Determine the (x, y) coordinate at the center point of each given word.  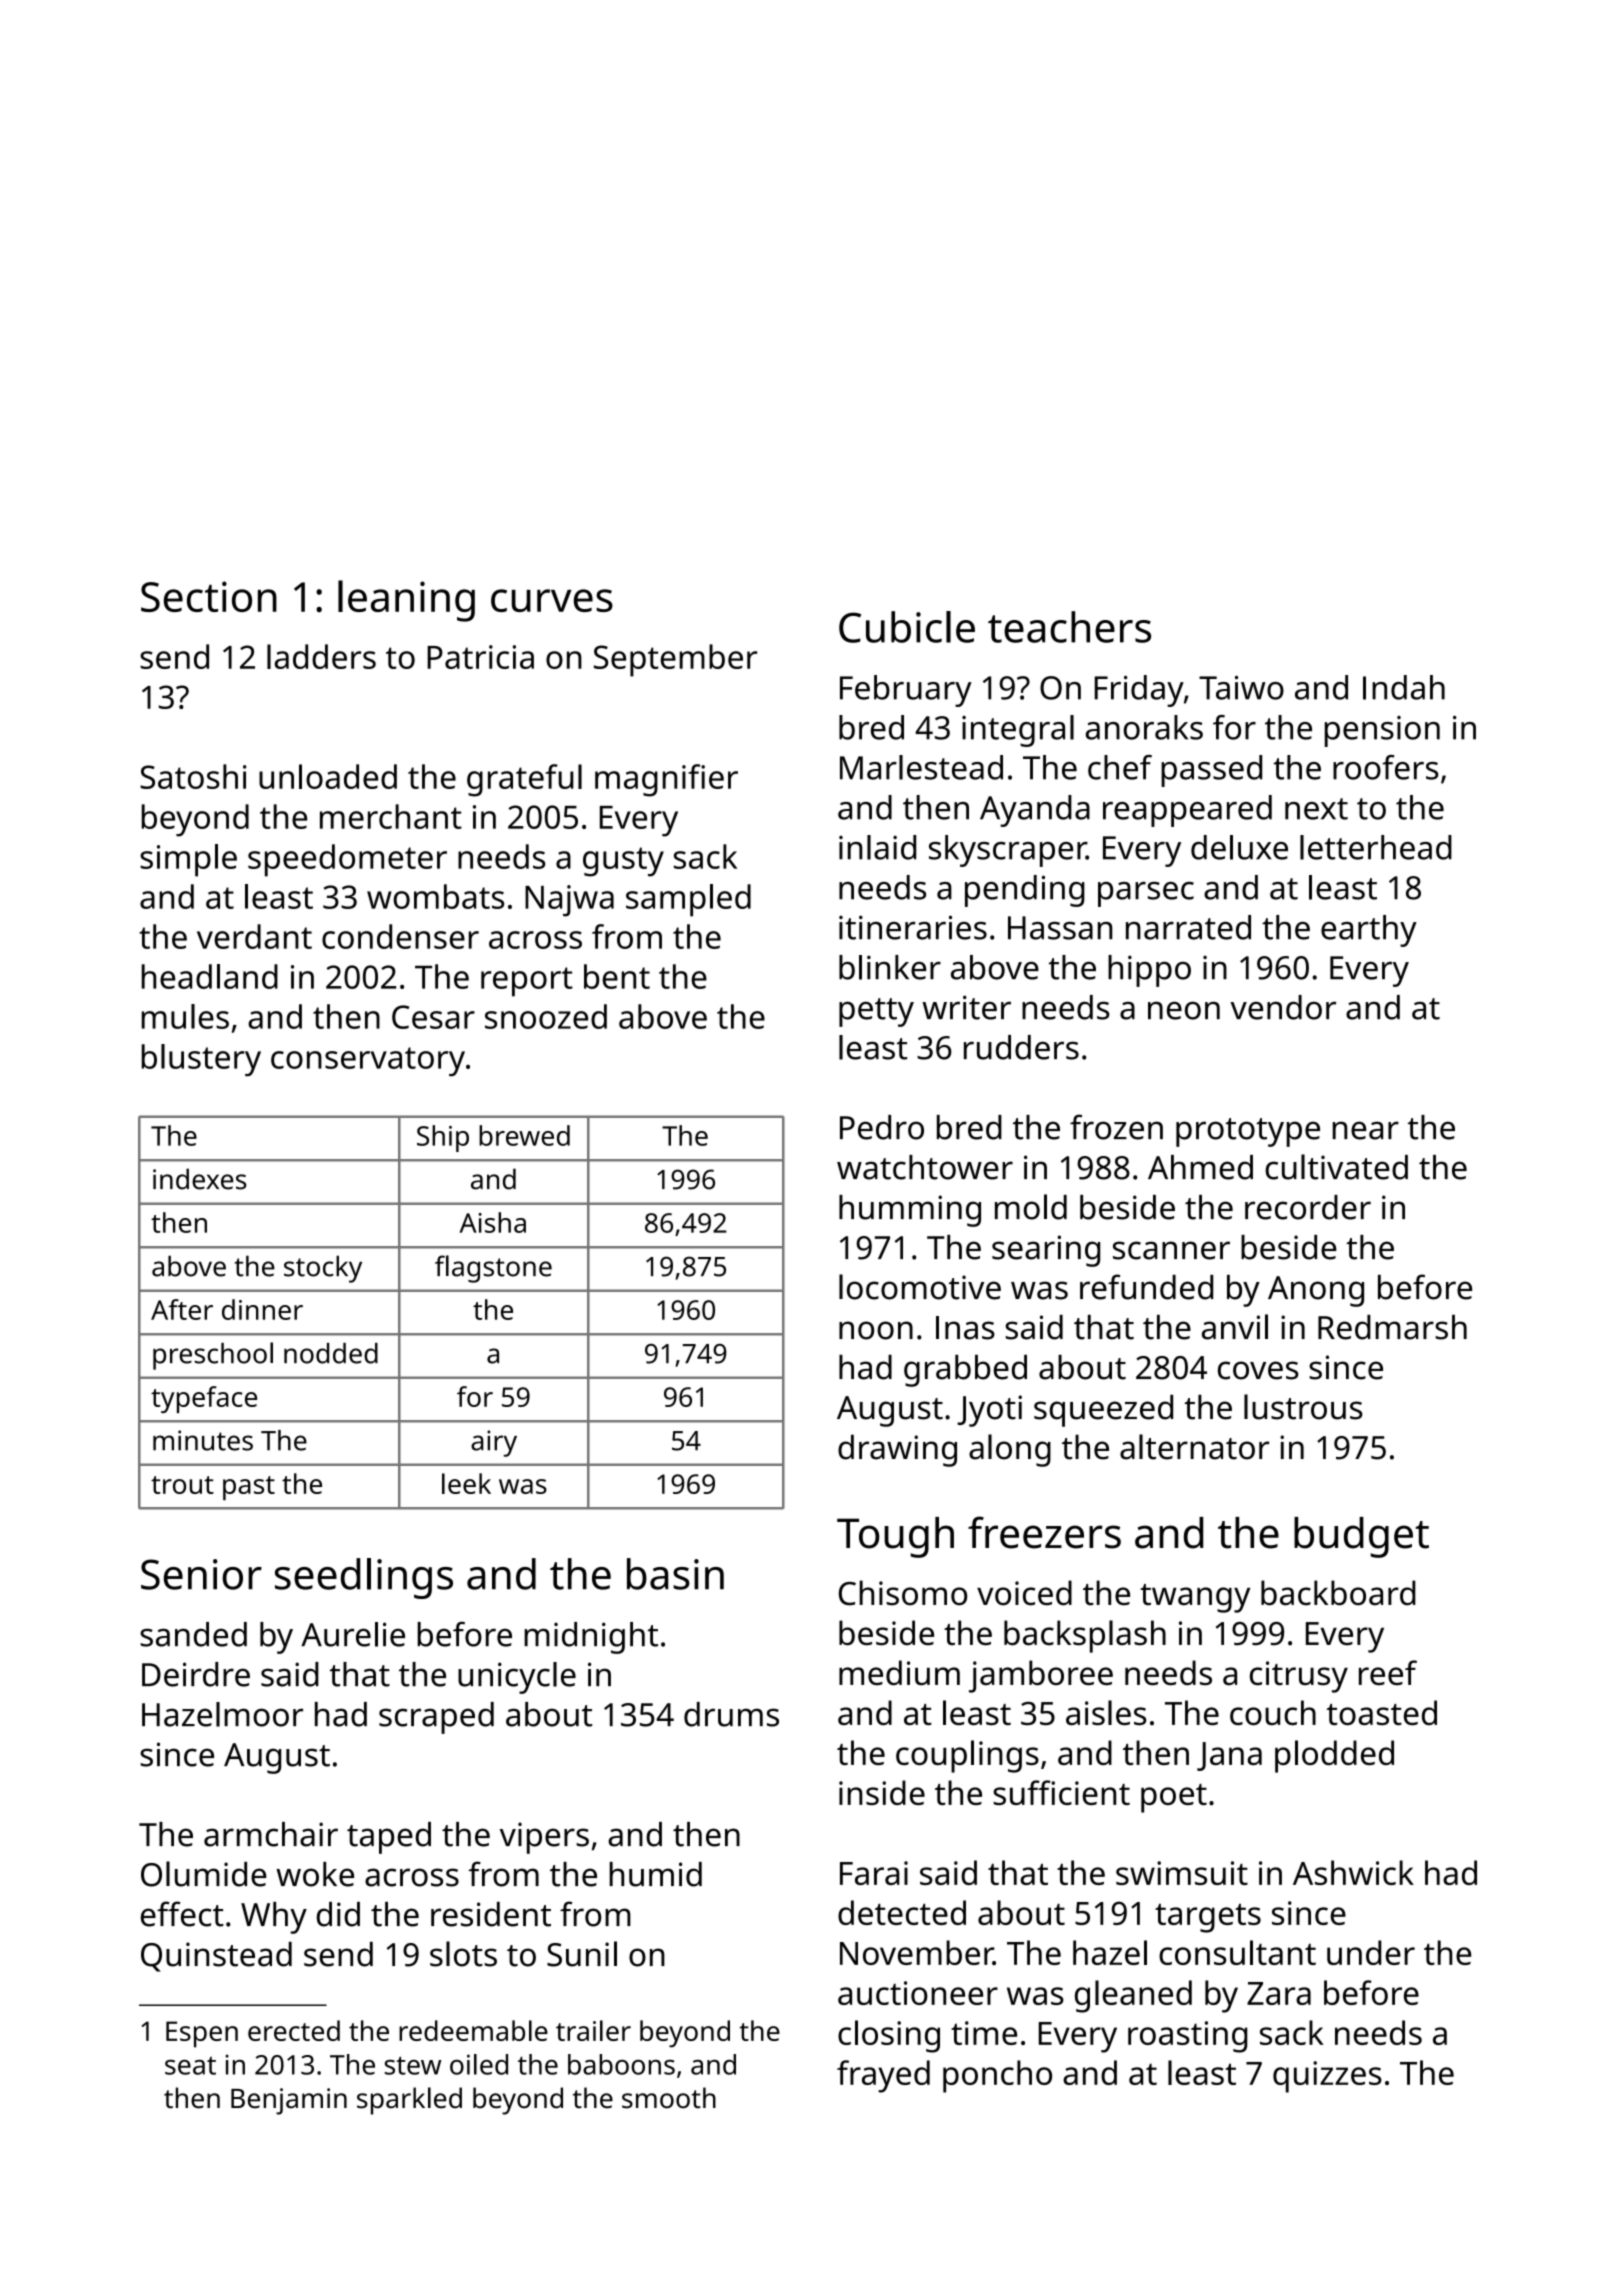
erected (294, 2030)
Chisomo (903, 1593)
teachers (1069, 627)
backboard (1338, 1593)
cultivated (1336, 1167)
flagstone (493, 1269)
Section (209, 596)
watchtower (925, 1167)
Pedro (882, 1127)
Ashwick (1353, 1872)
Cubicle (907, 627)
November (916, 1952)
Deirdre (196, 1674)
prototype (1248, 1132)
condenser (400, 936)
